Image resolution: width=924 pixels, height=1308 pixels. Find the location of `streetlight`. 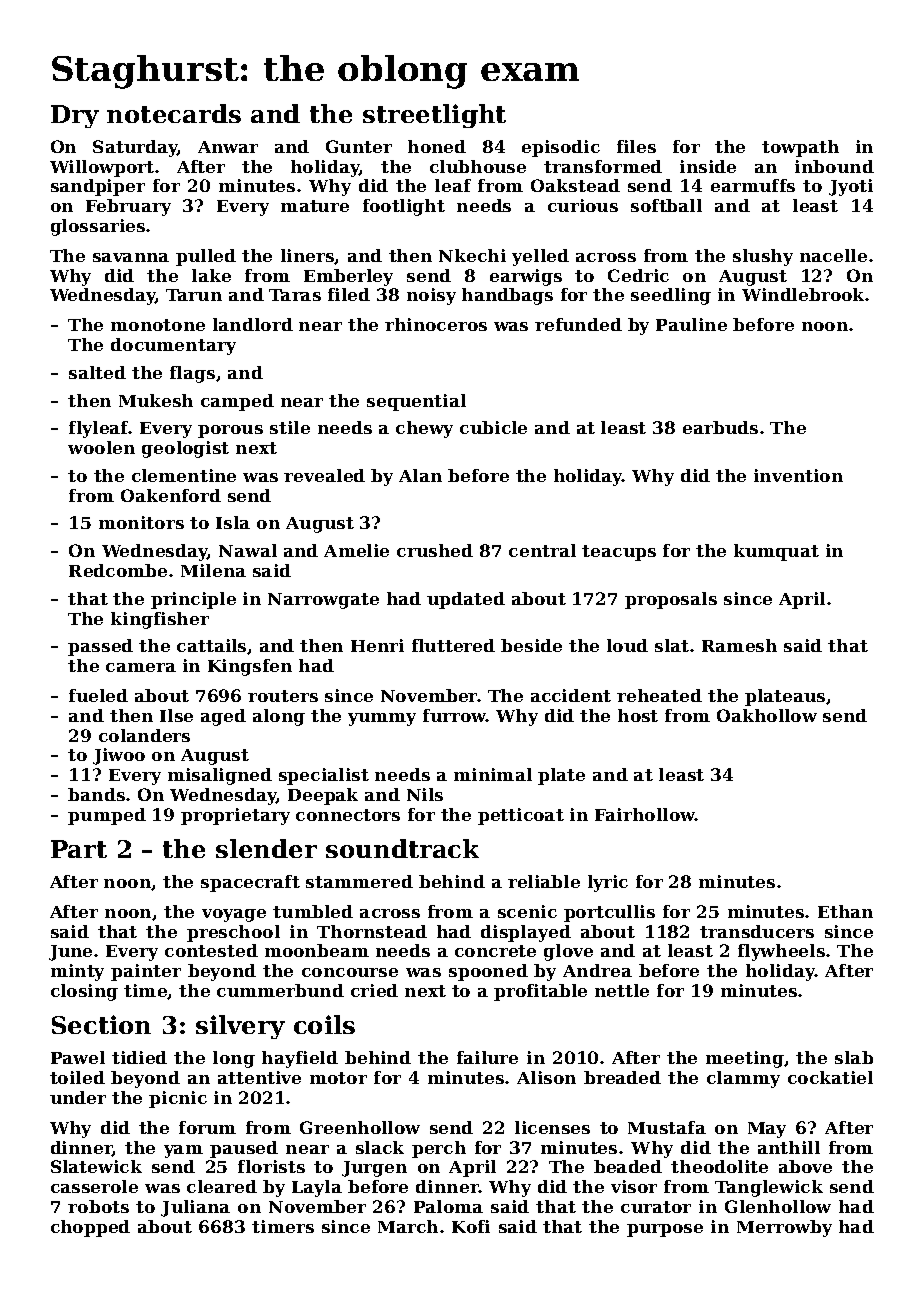

streetlight is located at coordinates (434, 116).
